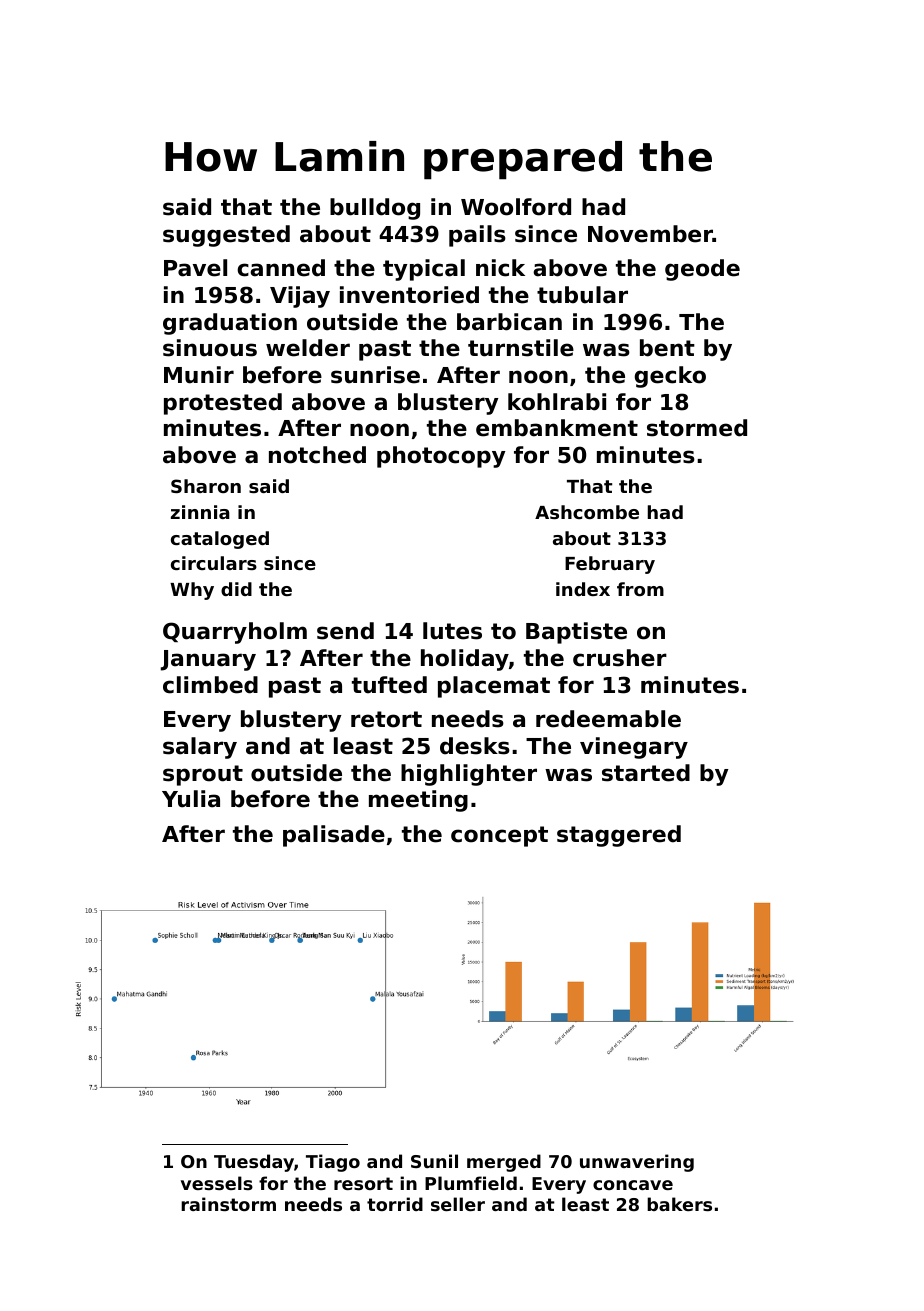  I want to click on suggested, so click(226, 236).
